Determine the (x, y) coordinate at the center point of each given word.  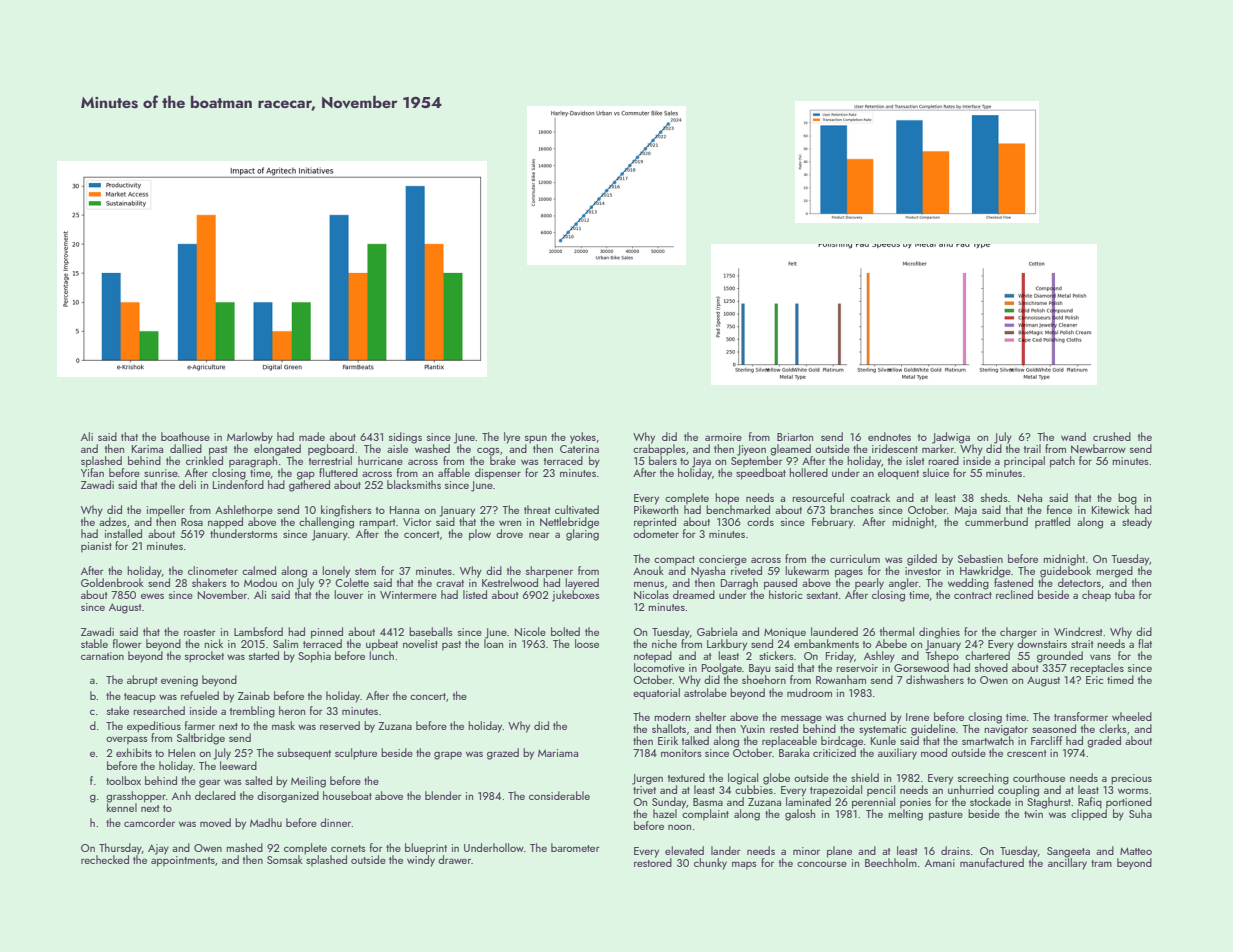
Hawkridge (985, 572)
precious (1131, 779)
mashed (244, 847)
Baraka (794, 752)
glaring (582, 535)
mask (283, 725)
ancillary (1067, 864)
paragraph (253, 462)
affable (454, 472)
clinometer (213, 570)
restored (653, 862)
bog (1127, 499)
